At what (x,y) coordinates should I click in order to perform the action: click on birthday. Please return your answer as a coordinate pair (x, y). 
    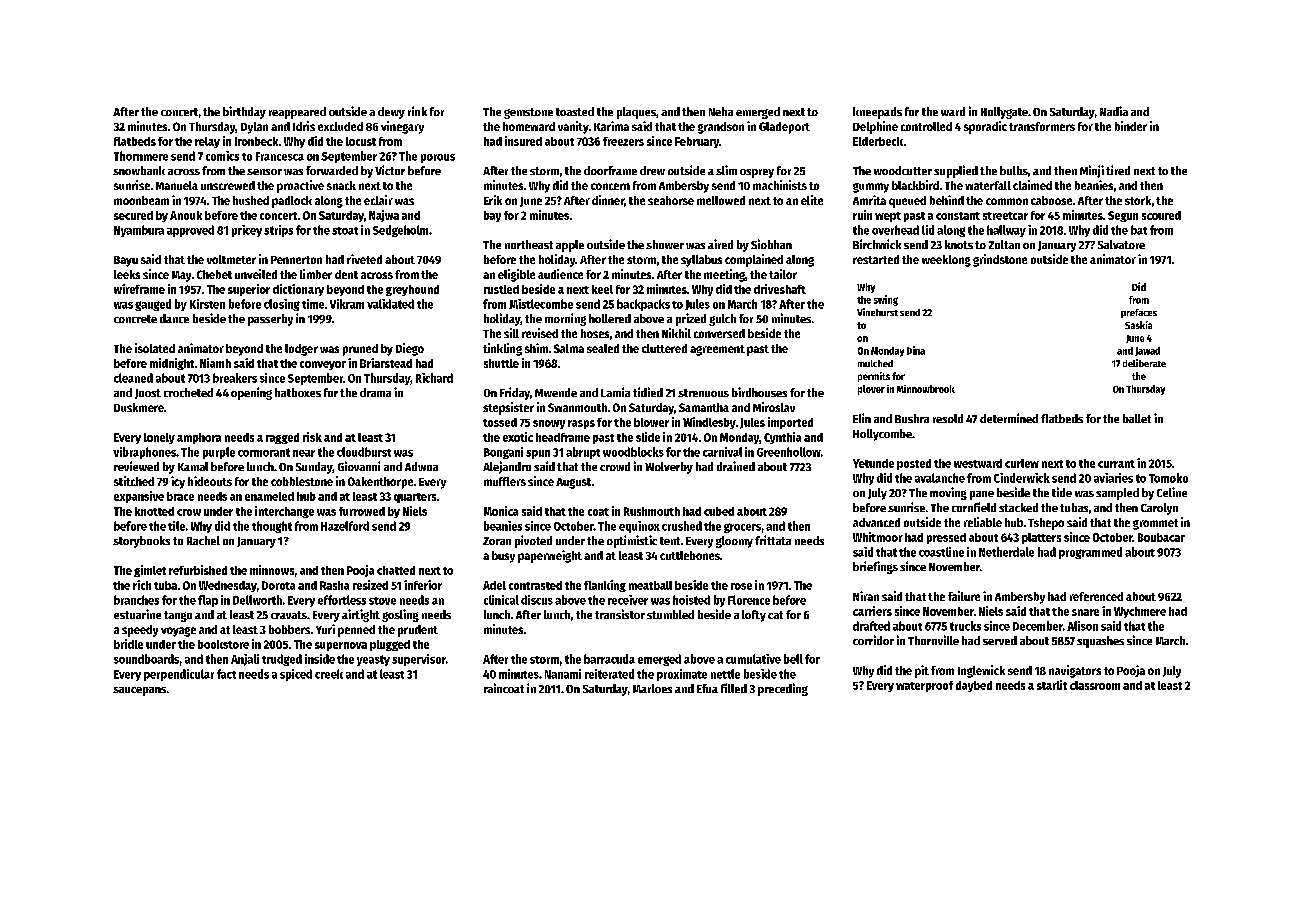
    Looking at the image, I should click on (244, 112).
